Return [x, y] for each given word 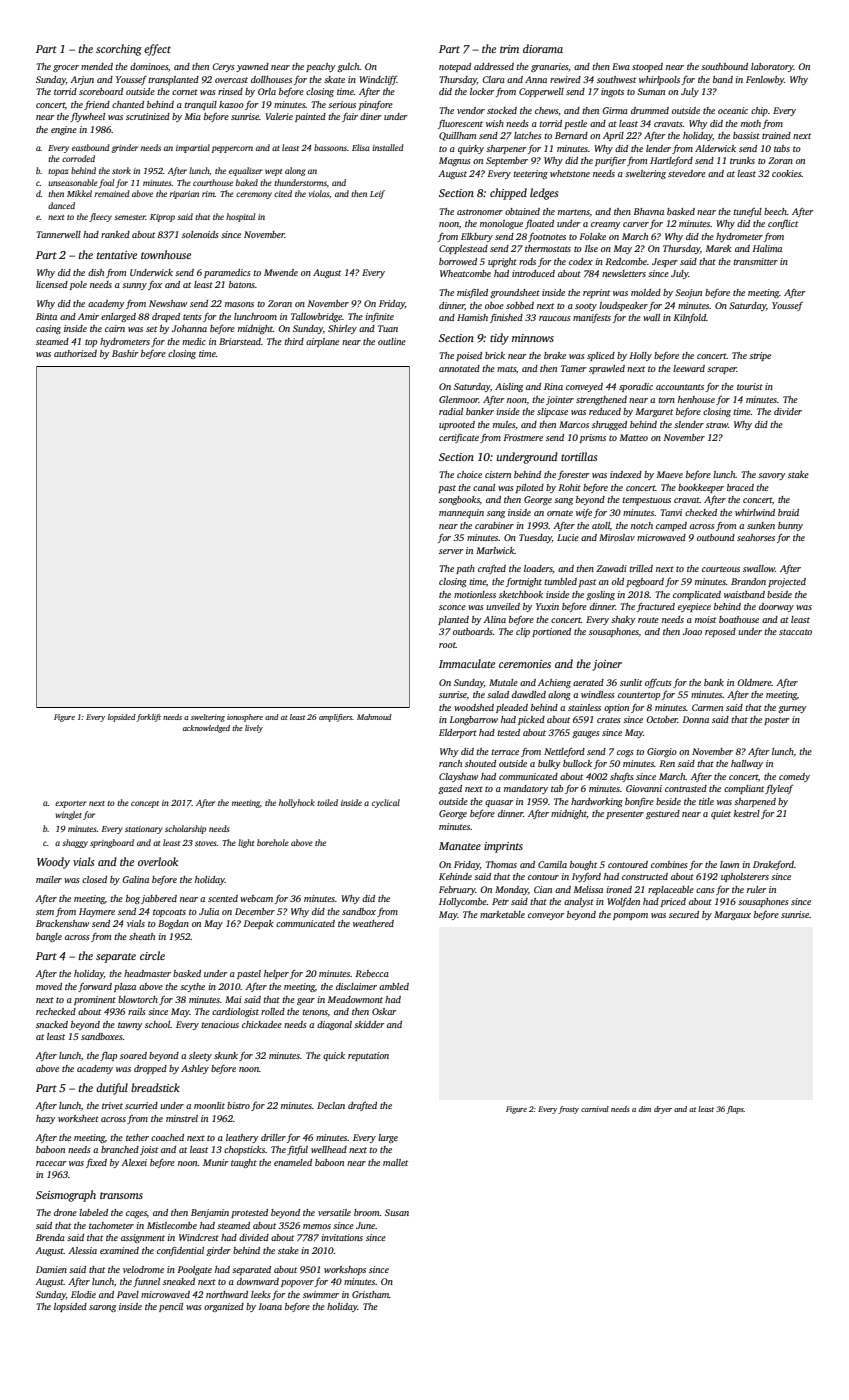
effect [157, 50]
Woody [53, 863]
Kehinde [455, 876]
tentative [117, 255]
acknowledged [206, 729]
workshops [345, 1270]
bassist [746, 135]
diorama [543, 48]
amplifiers [335, 718]
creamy [606, 225]
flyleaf [779, 789]
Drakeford [773, 865]
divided [254, 1237]
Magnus [455, 161]
